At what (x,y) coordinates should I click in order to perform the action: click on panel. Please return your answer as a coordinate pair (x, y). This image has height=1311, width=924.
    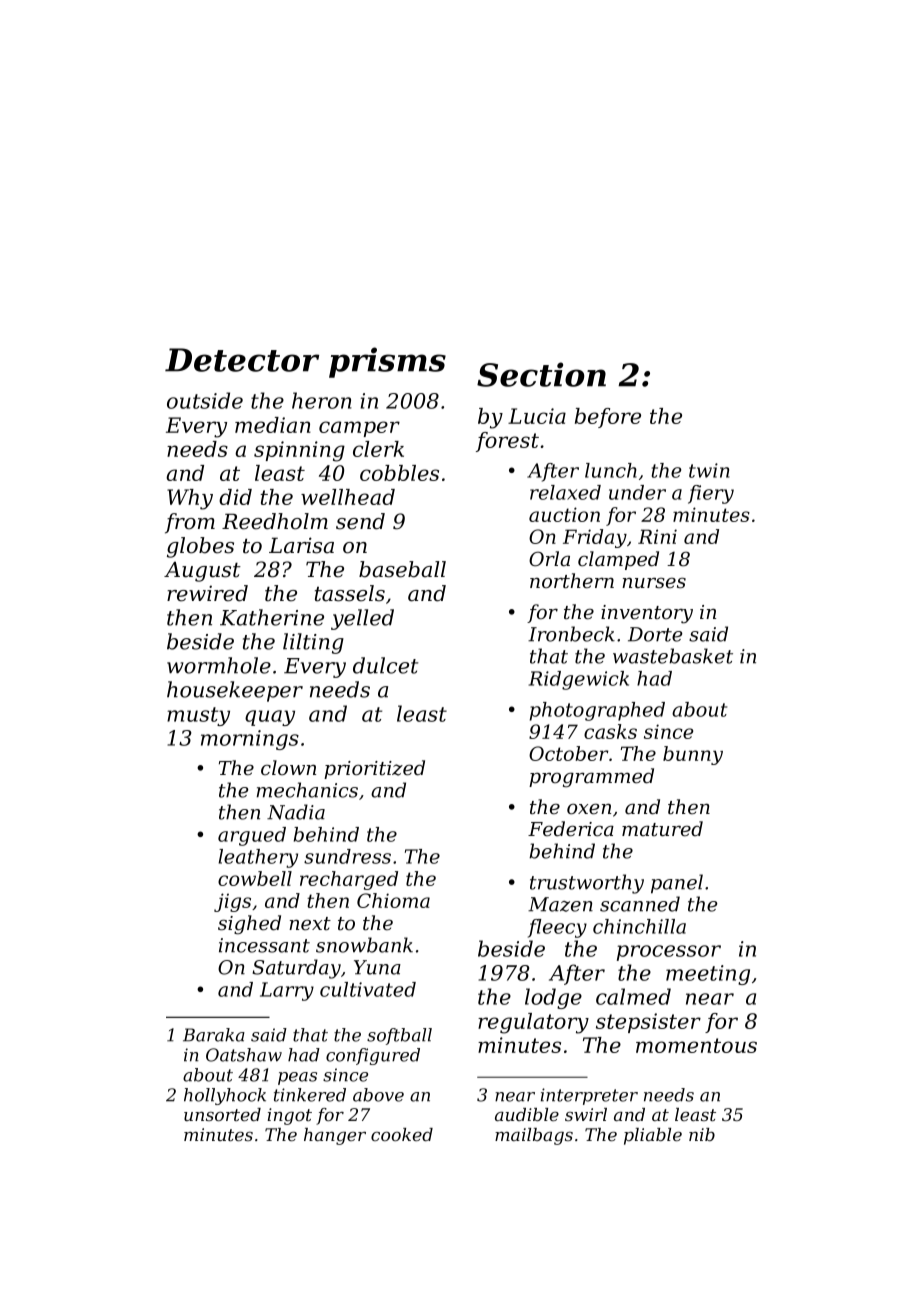
    Looking at the image, I should click on (677, 884).
